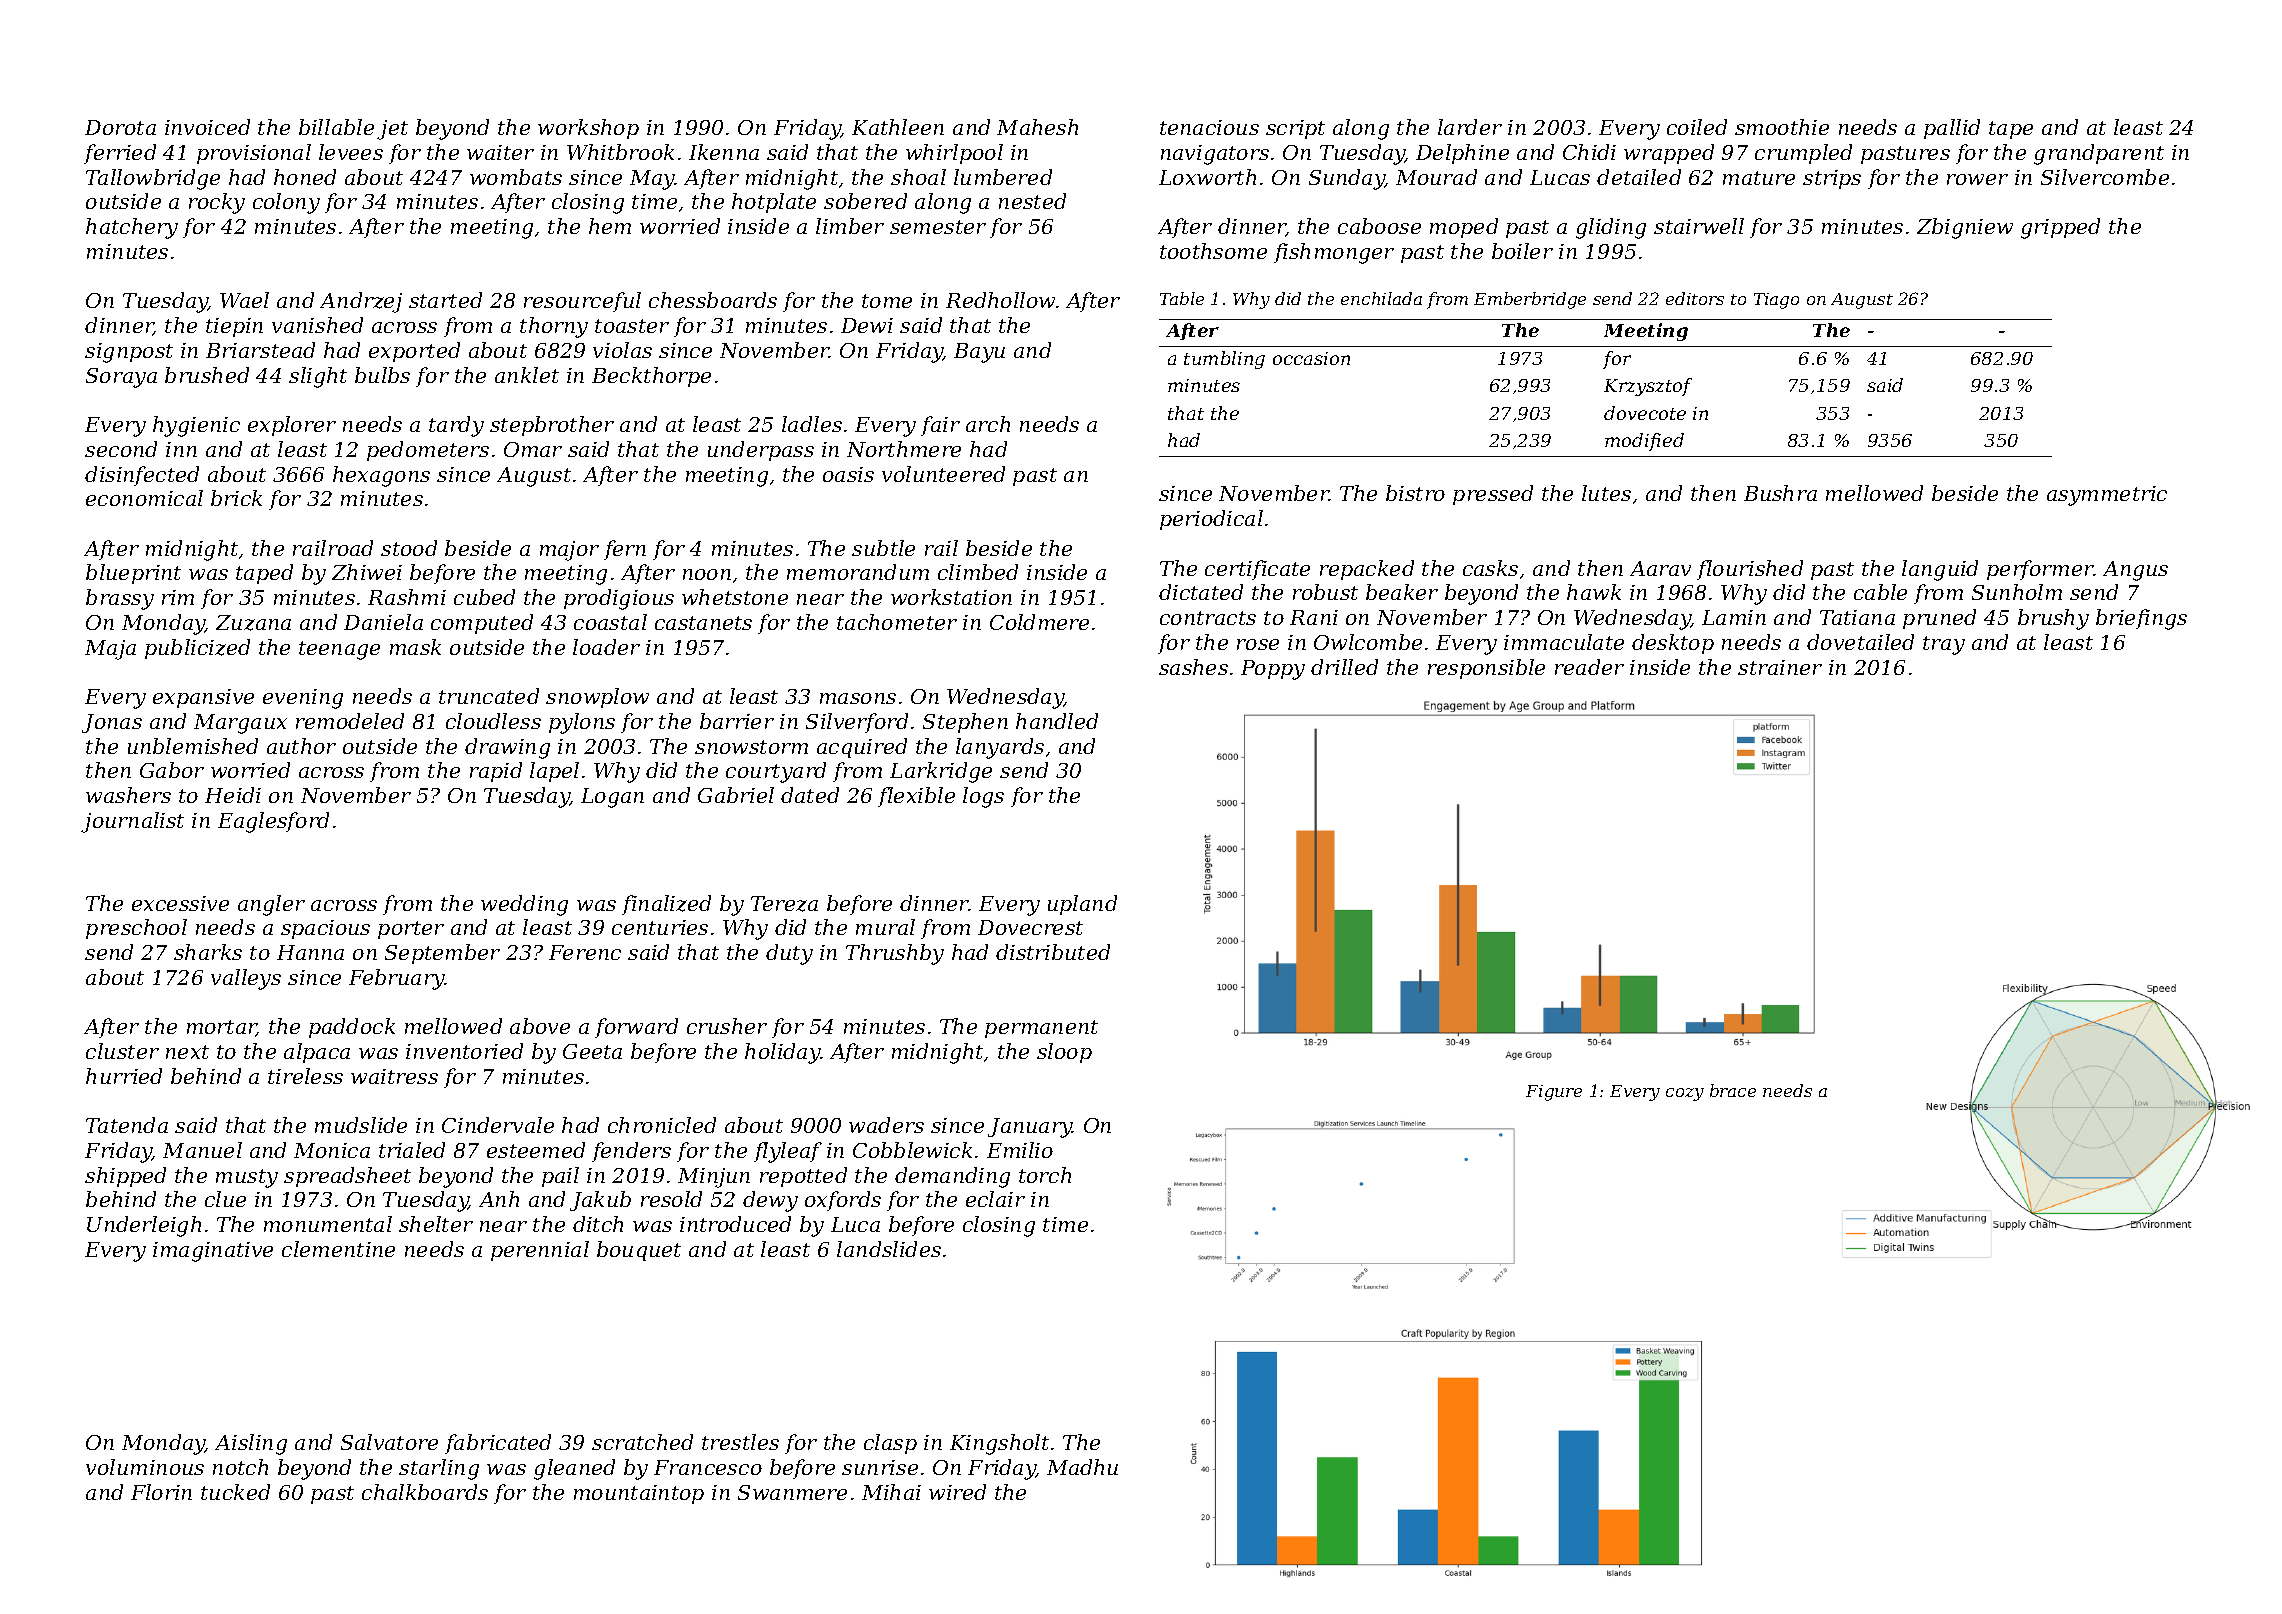  I want to click on holiday, so click(782, 1053).
